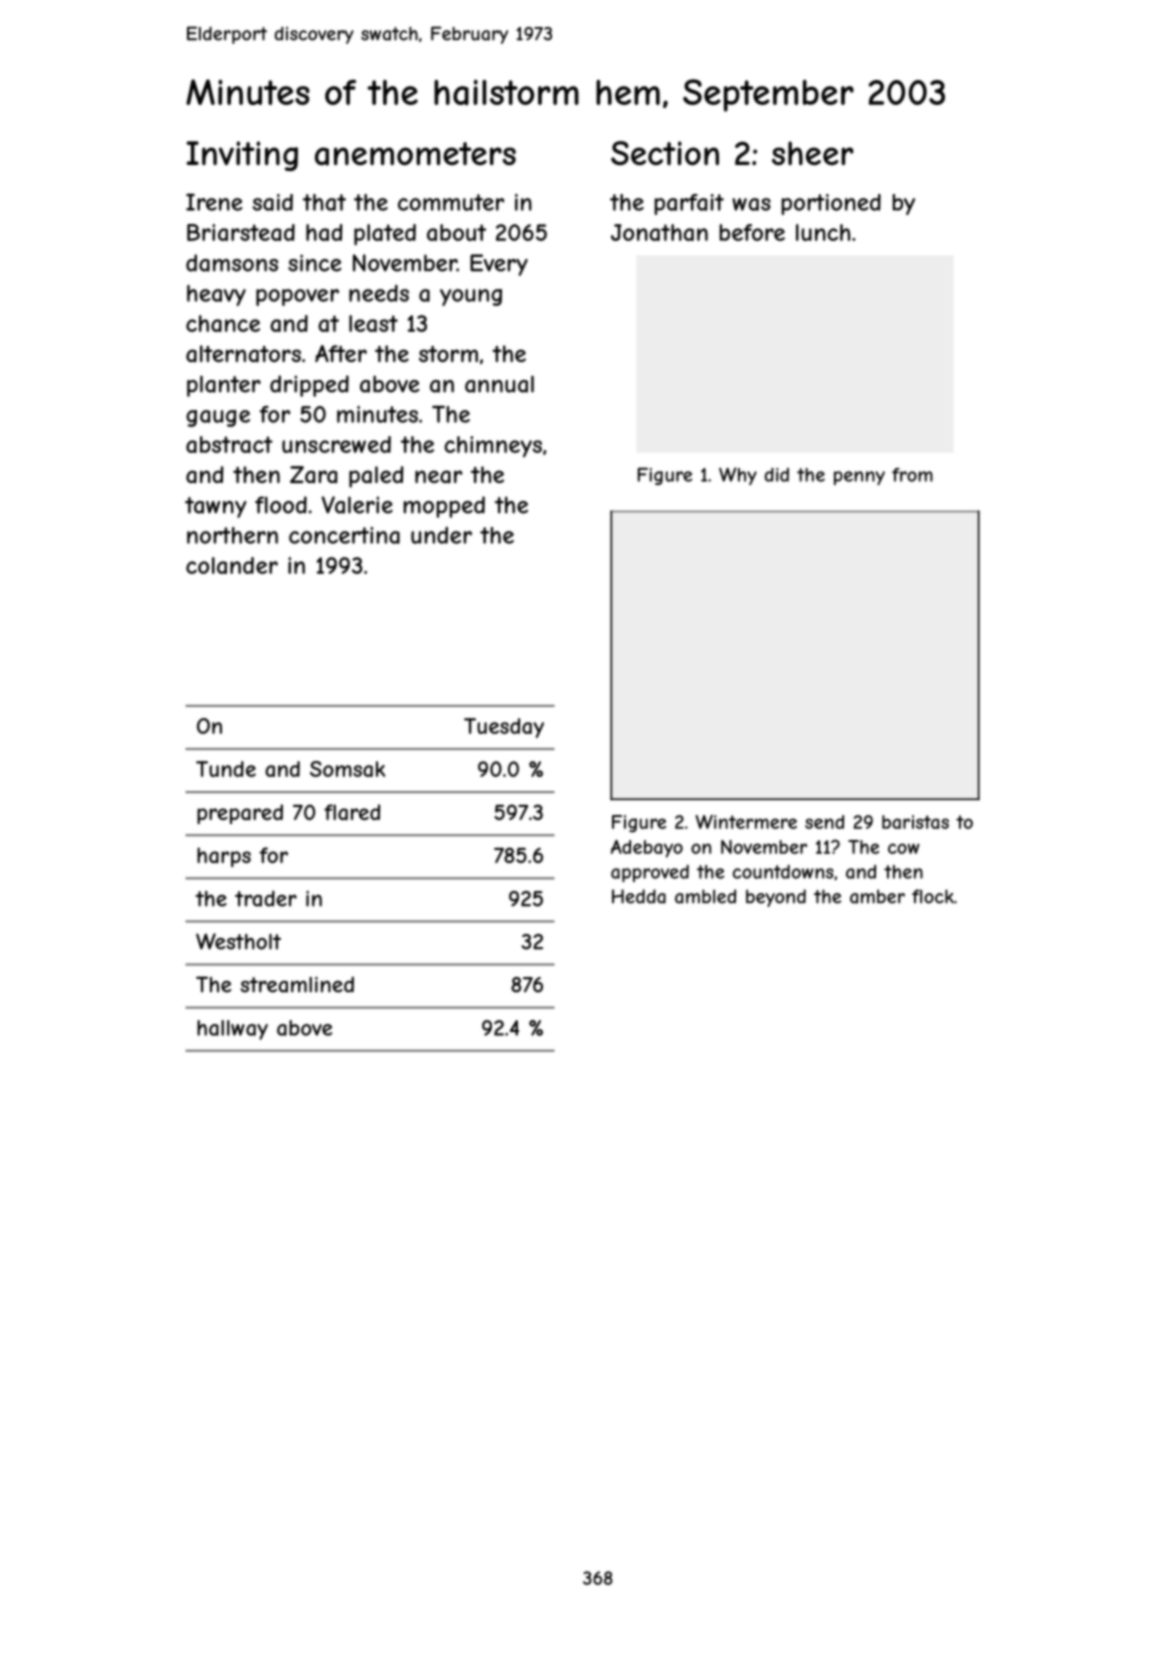  What do you see at coordinates (336, 444) in the page?
I see `unscrewed` at bounding box center [336, 444].
